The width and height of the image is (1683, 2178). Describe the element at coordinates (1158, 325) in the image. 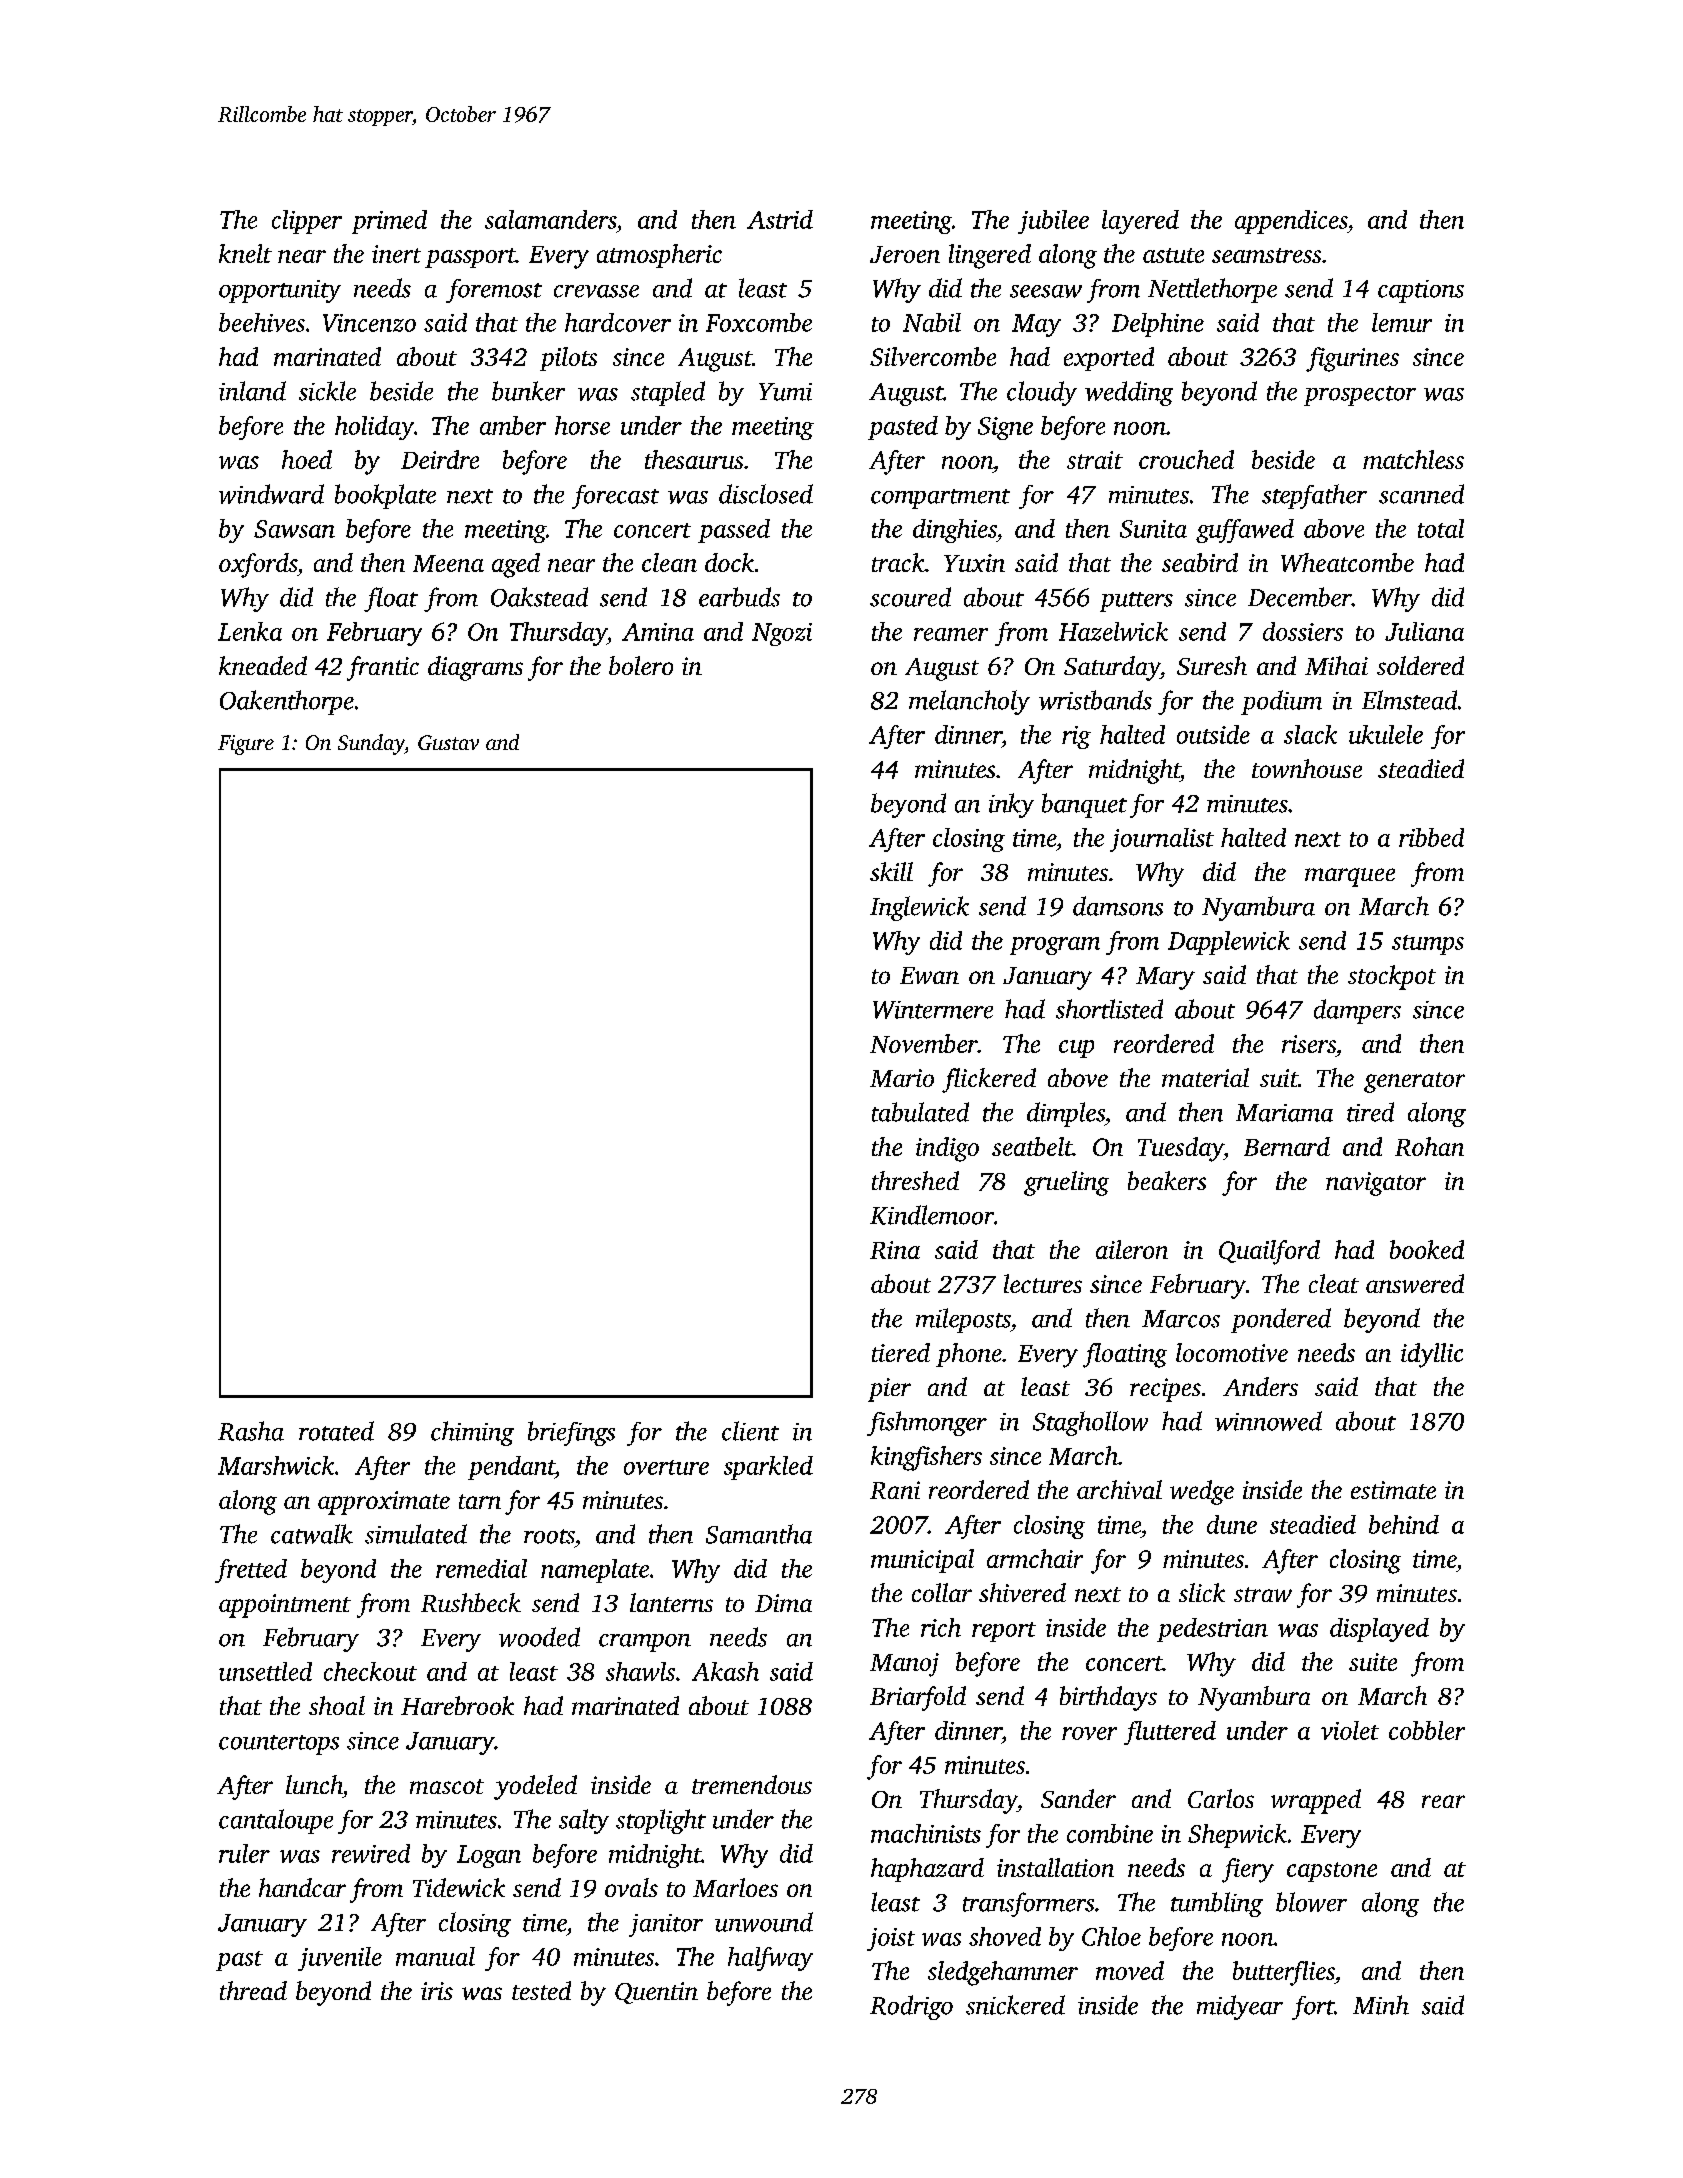

I see `Delphine` at that location.
